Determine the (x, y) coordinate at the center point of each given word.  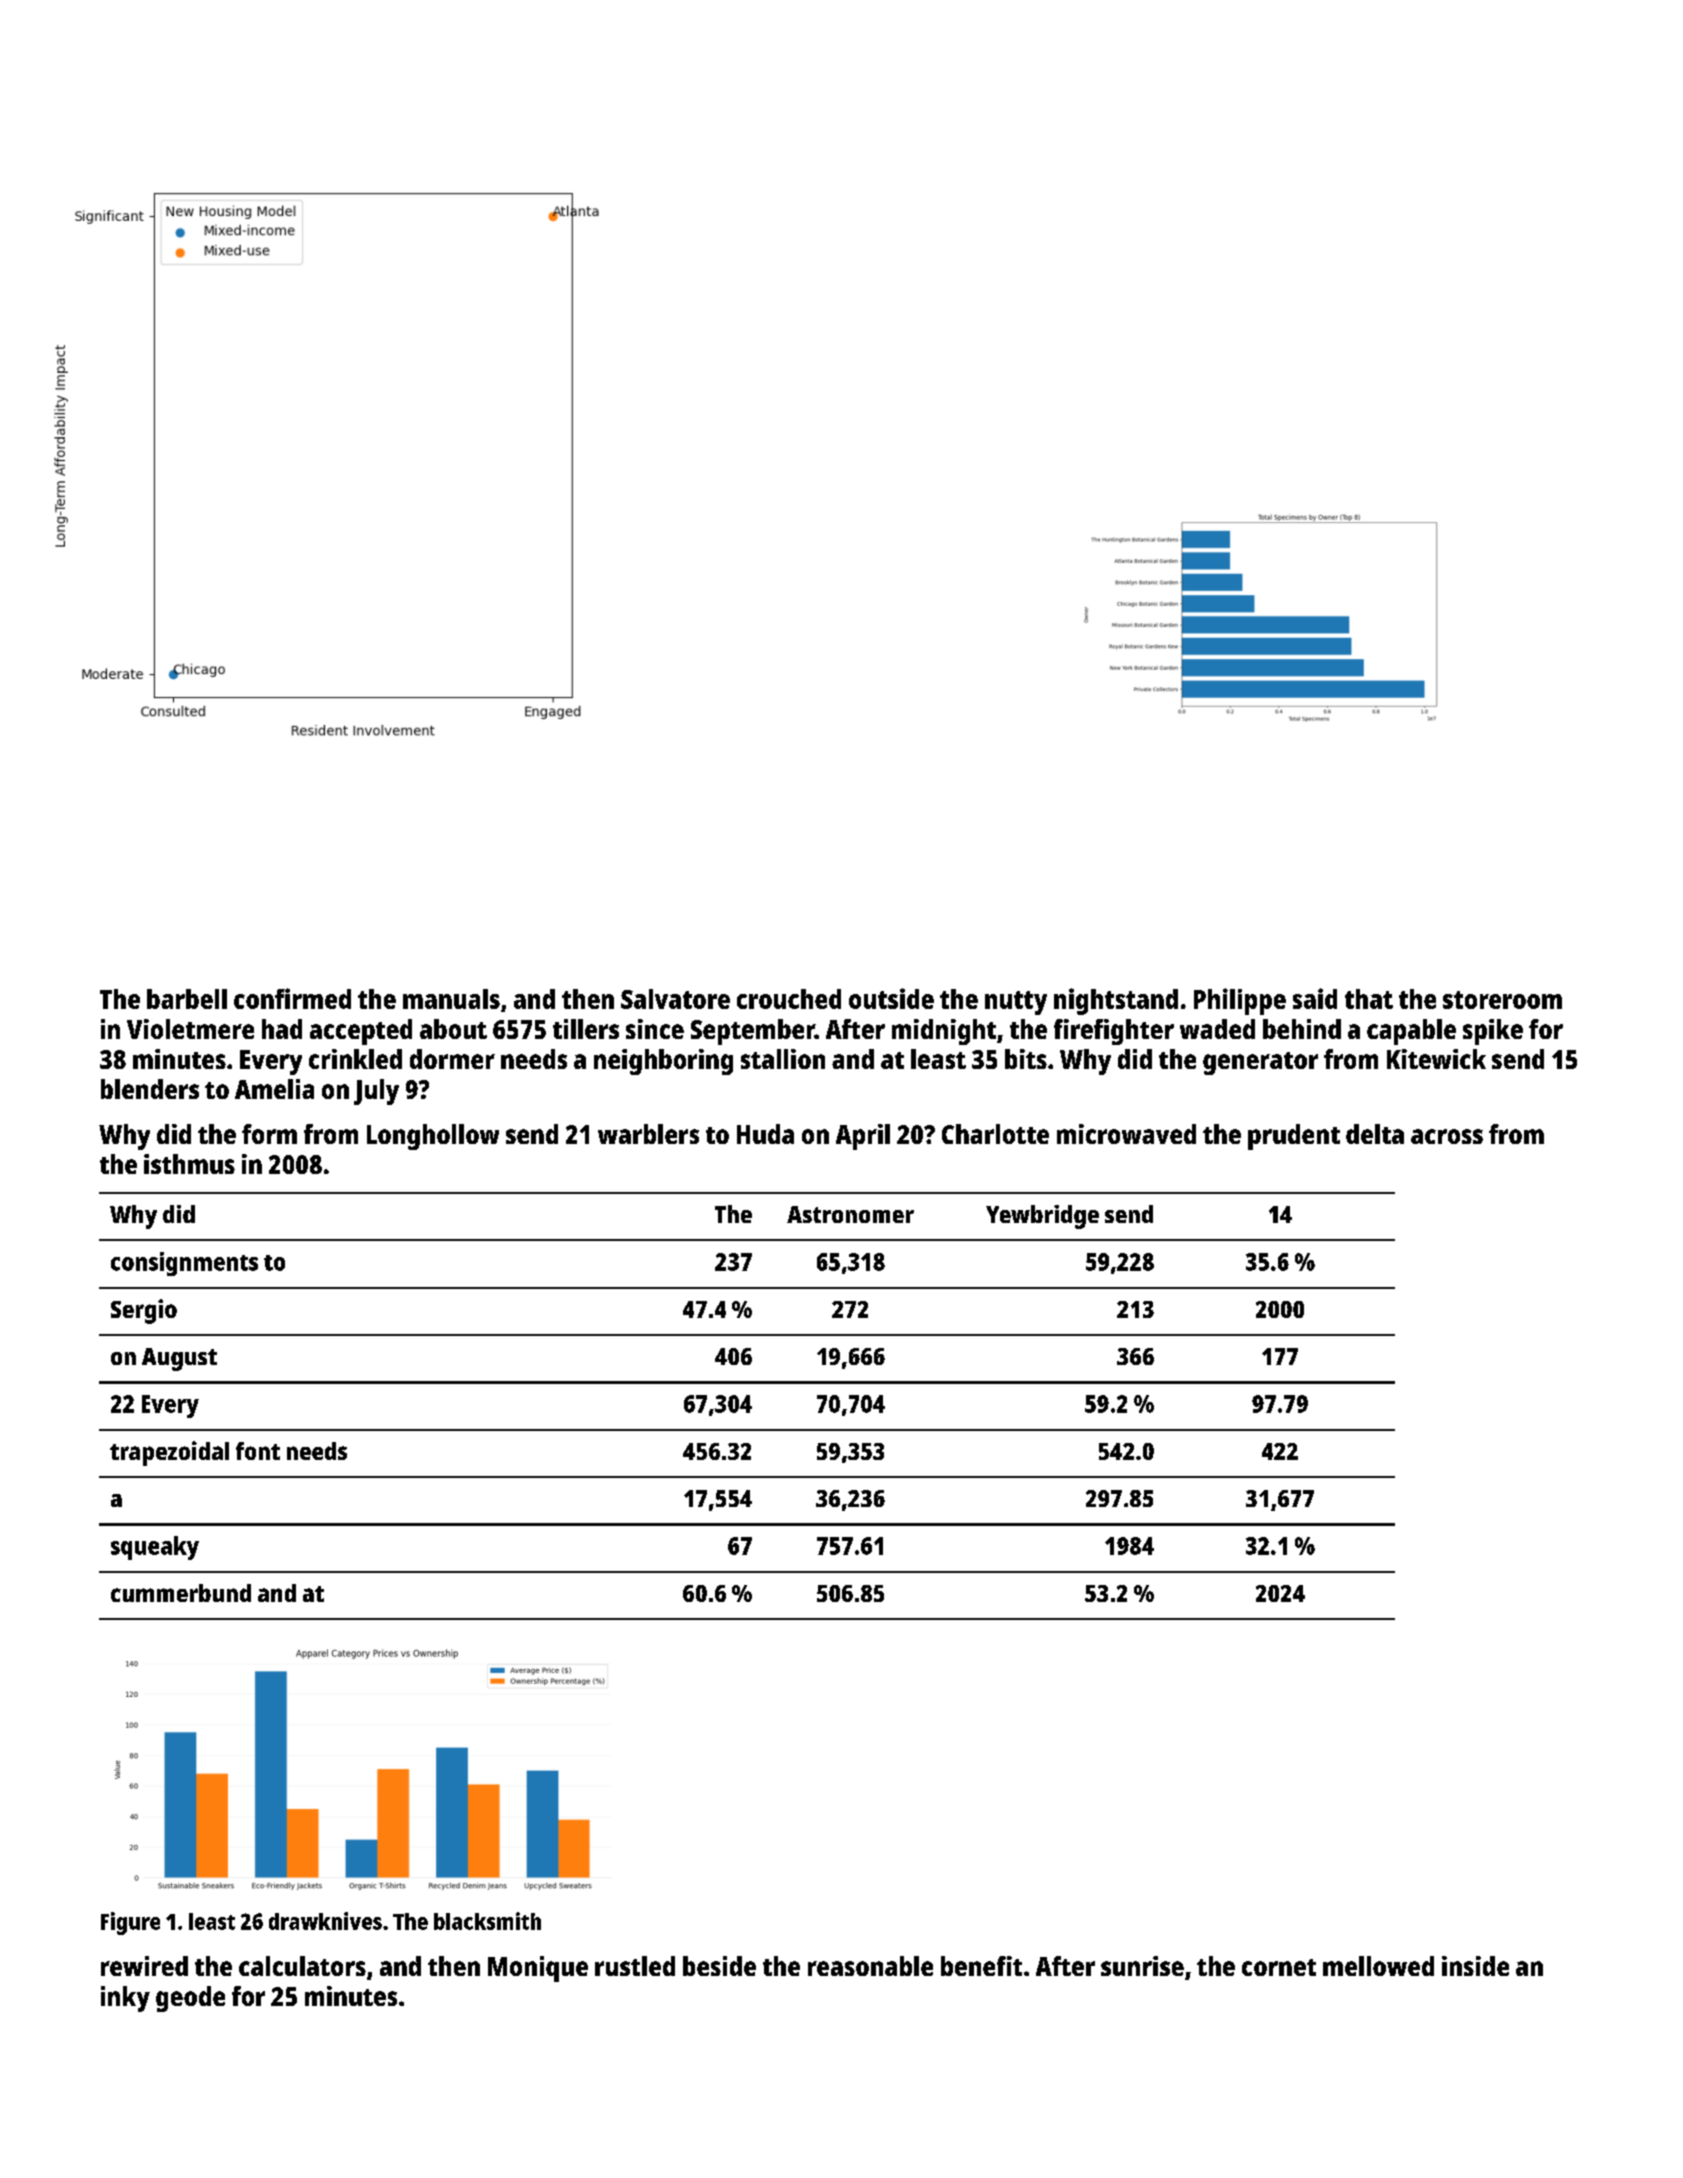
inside (1475, 1966)
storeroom (1502, 1000)
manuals (451, 999)
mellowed (1378, 1966)
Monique (538, 1969)
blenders (150, 1089)
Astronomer (850, 1214)
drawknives (325, 1921)
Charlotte (995, 1134)
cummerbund (181, 1593)
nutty (1016, 1003)
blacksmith (487, 1921)
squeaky (155, 1548)
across (1447, 1136)
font (258, 1451)
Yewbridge (1042, 1217)
